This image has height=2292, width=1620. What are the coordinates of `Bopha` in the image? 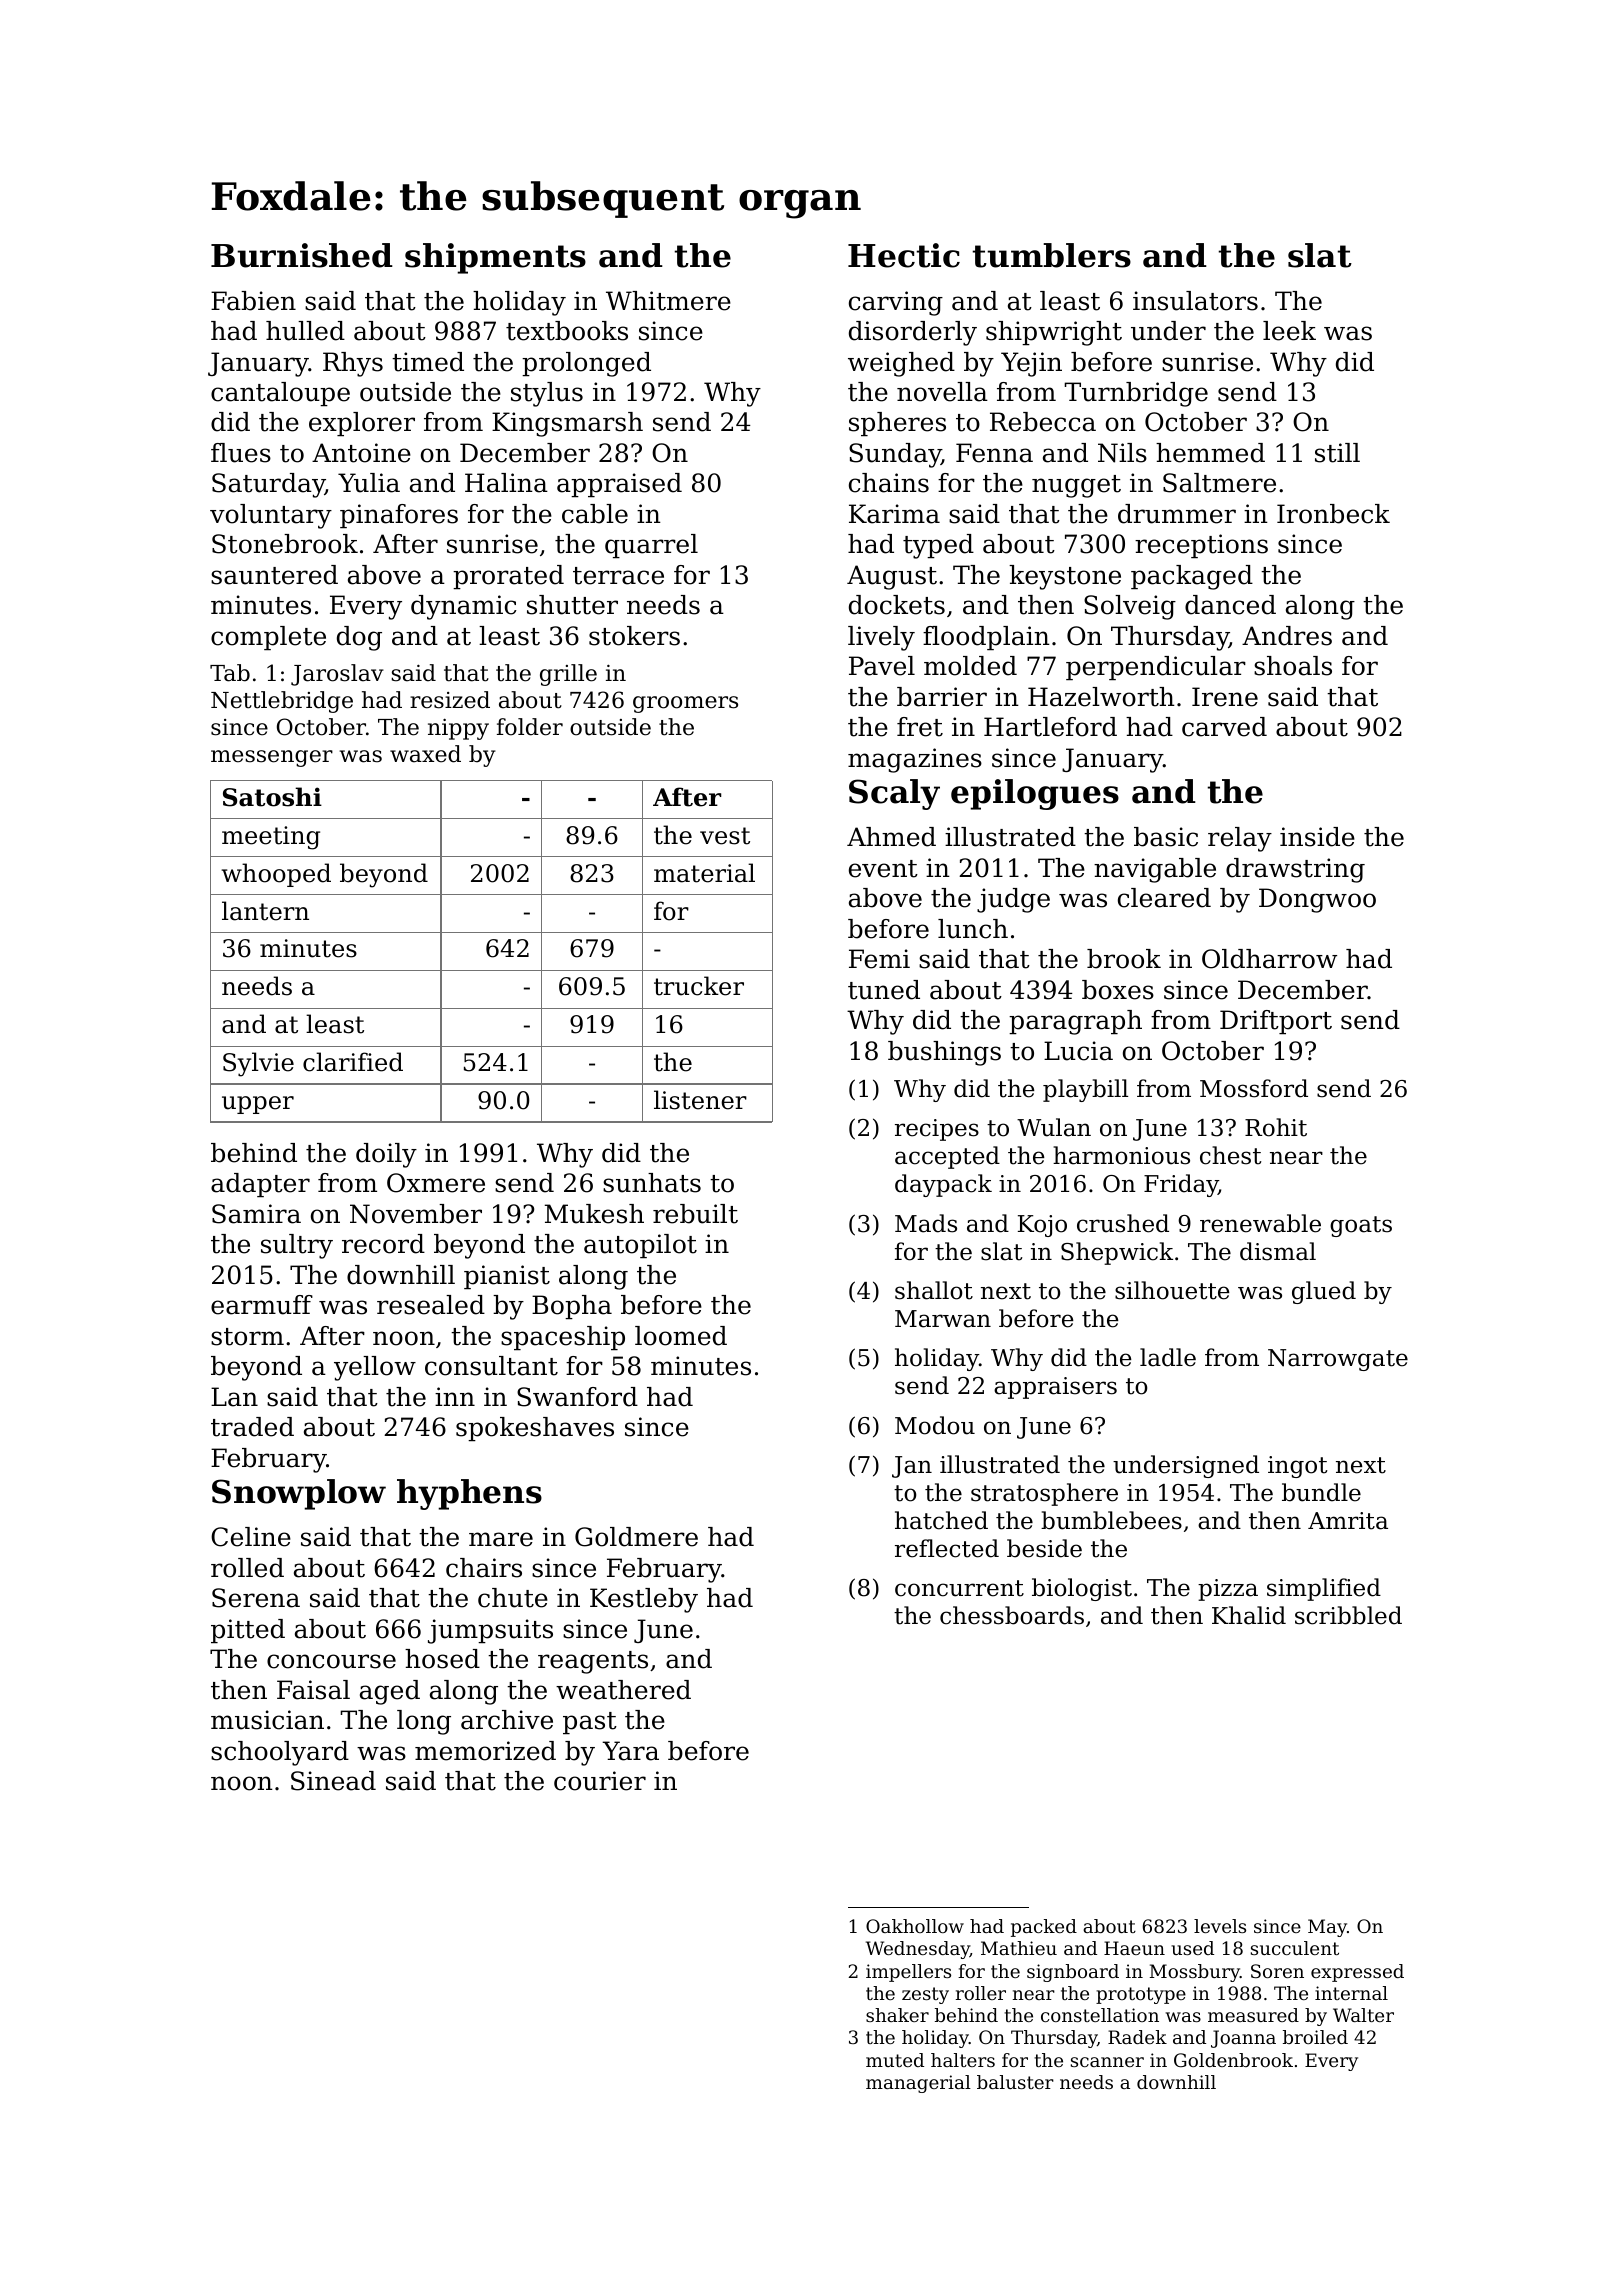 It's located at (572, 1307).
